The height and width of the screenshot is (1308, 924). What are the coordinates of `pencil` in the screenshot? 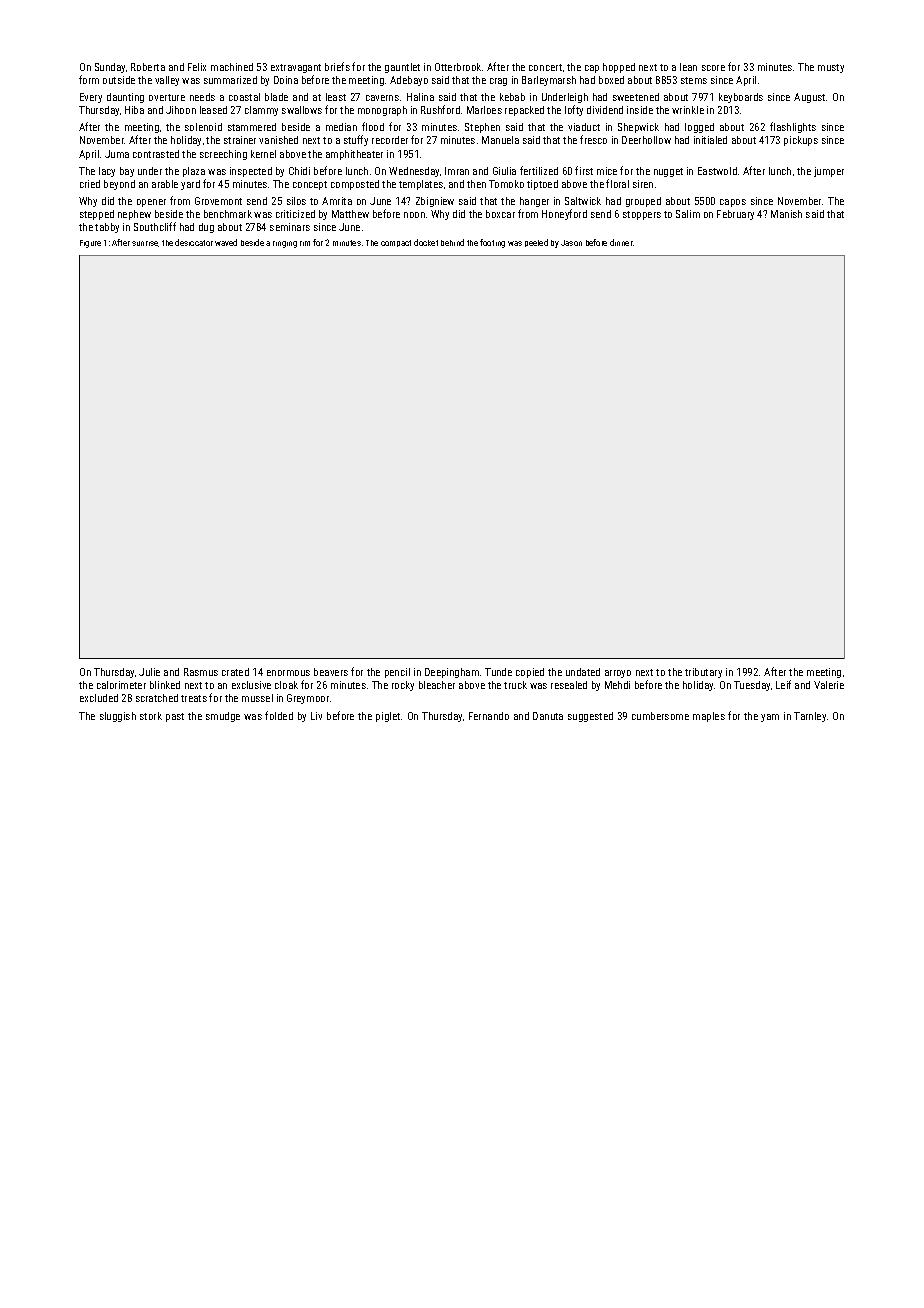 It's located at (397, 673).
